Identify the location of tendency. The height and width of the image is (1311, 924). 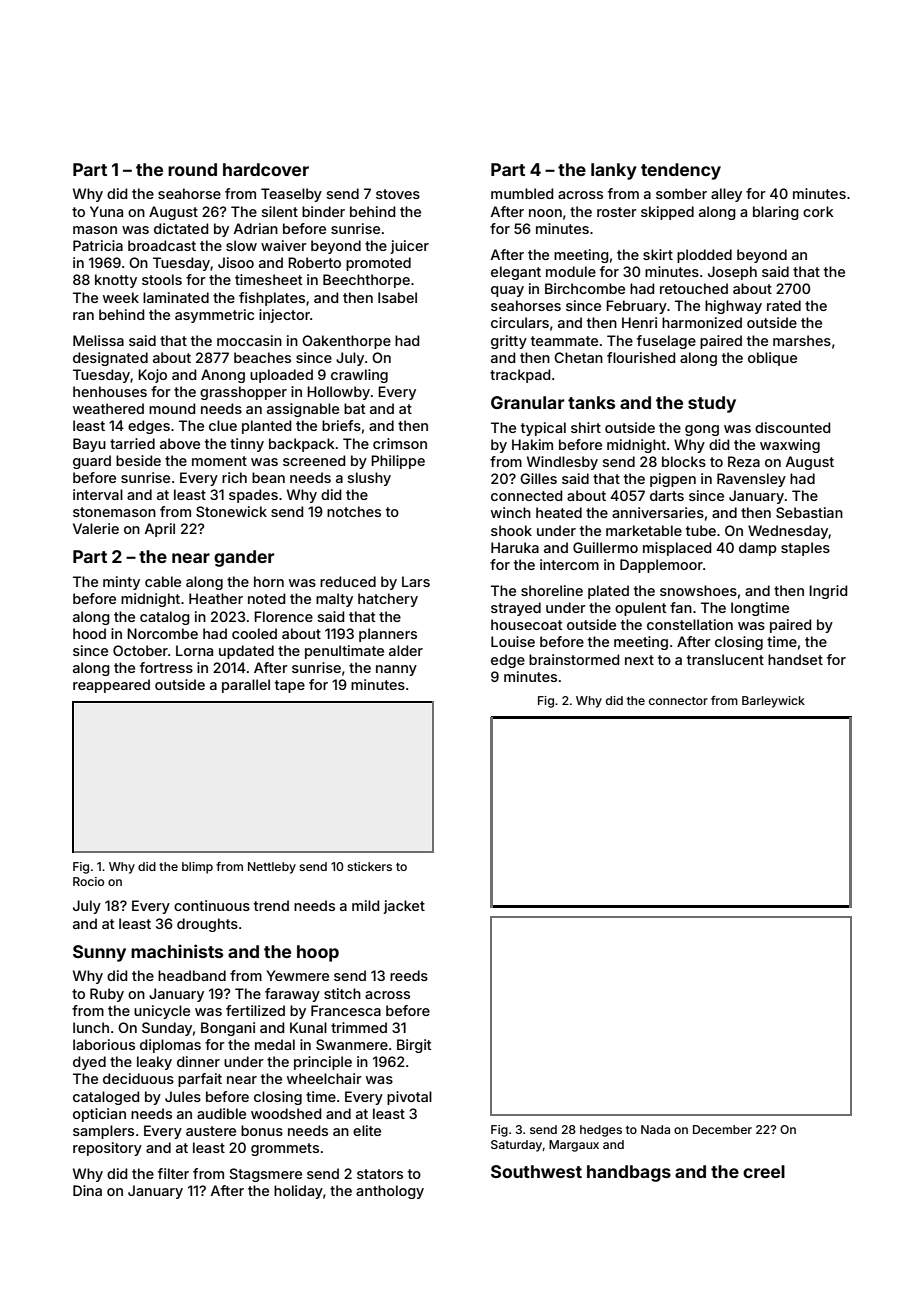
(681, 171).
